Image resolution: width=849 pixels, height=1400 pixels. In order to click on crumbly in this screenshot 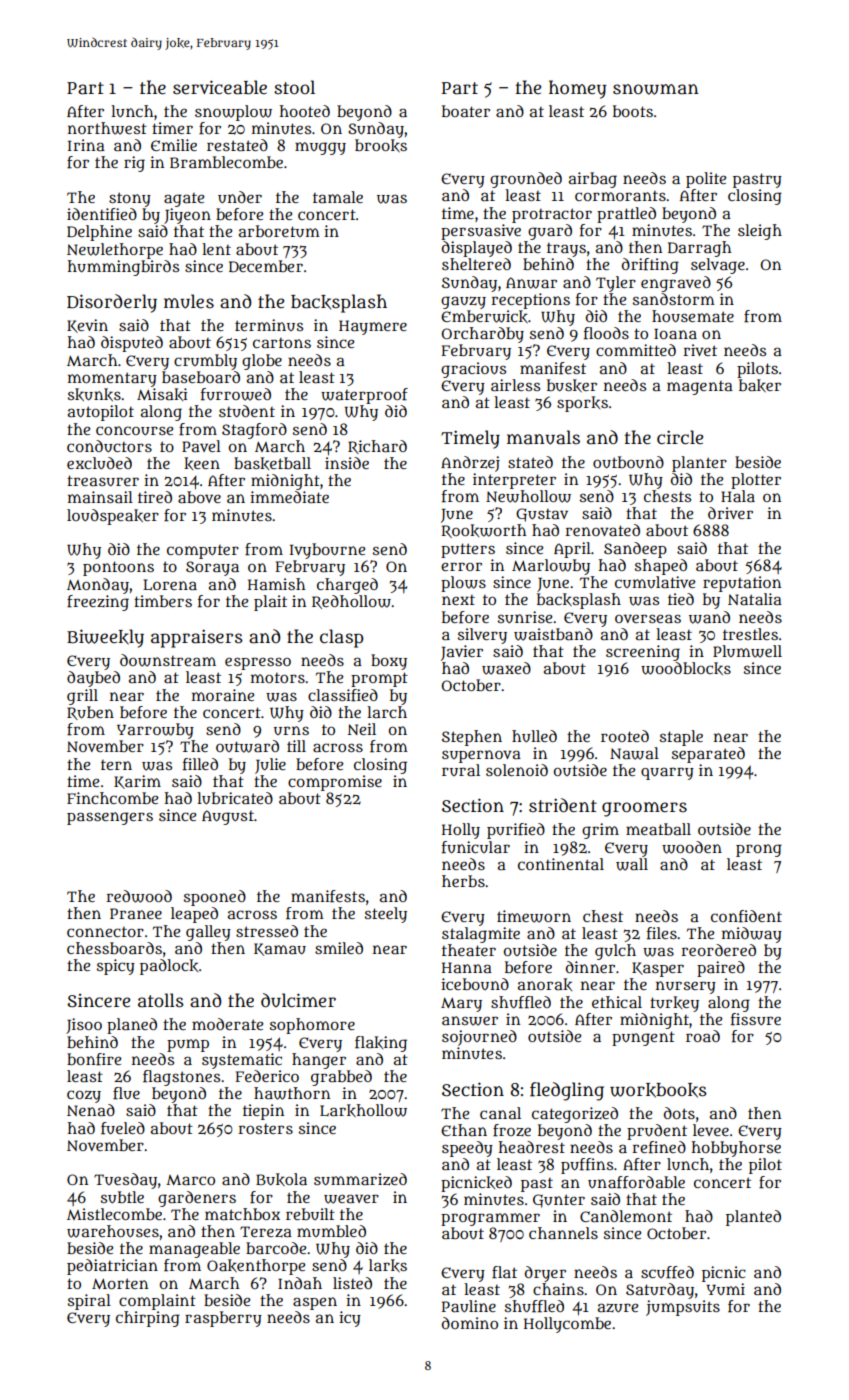, I will do `click(205, 362)`.
